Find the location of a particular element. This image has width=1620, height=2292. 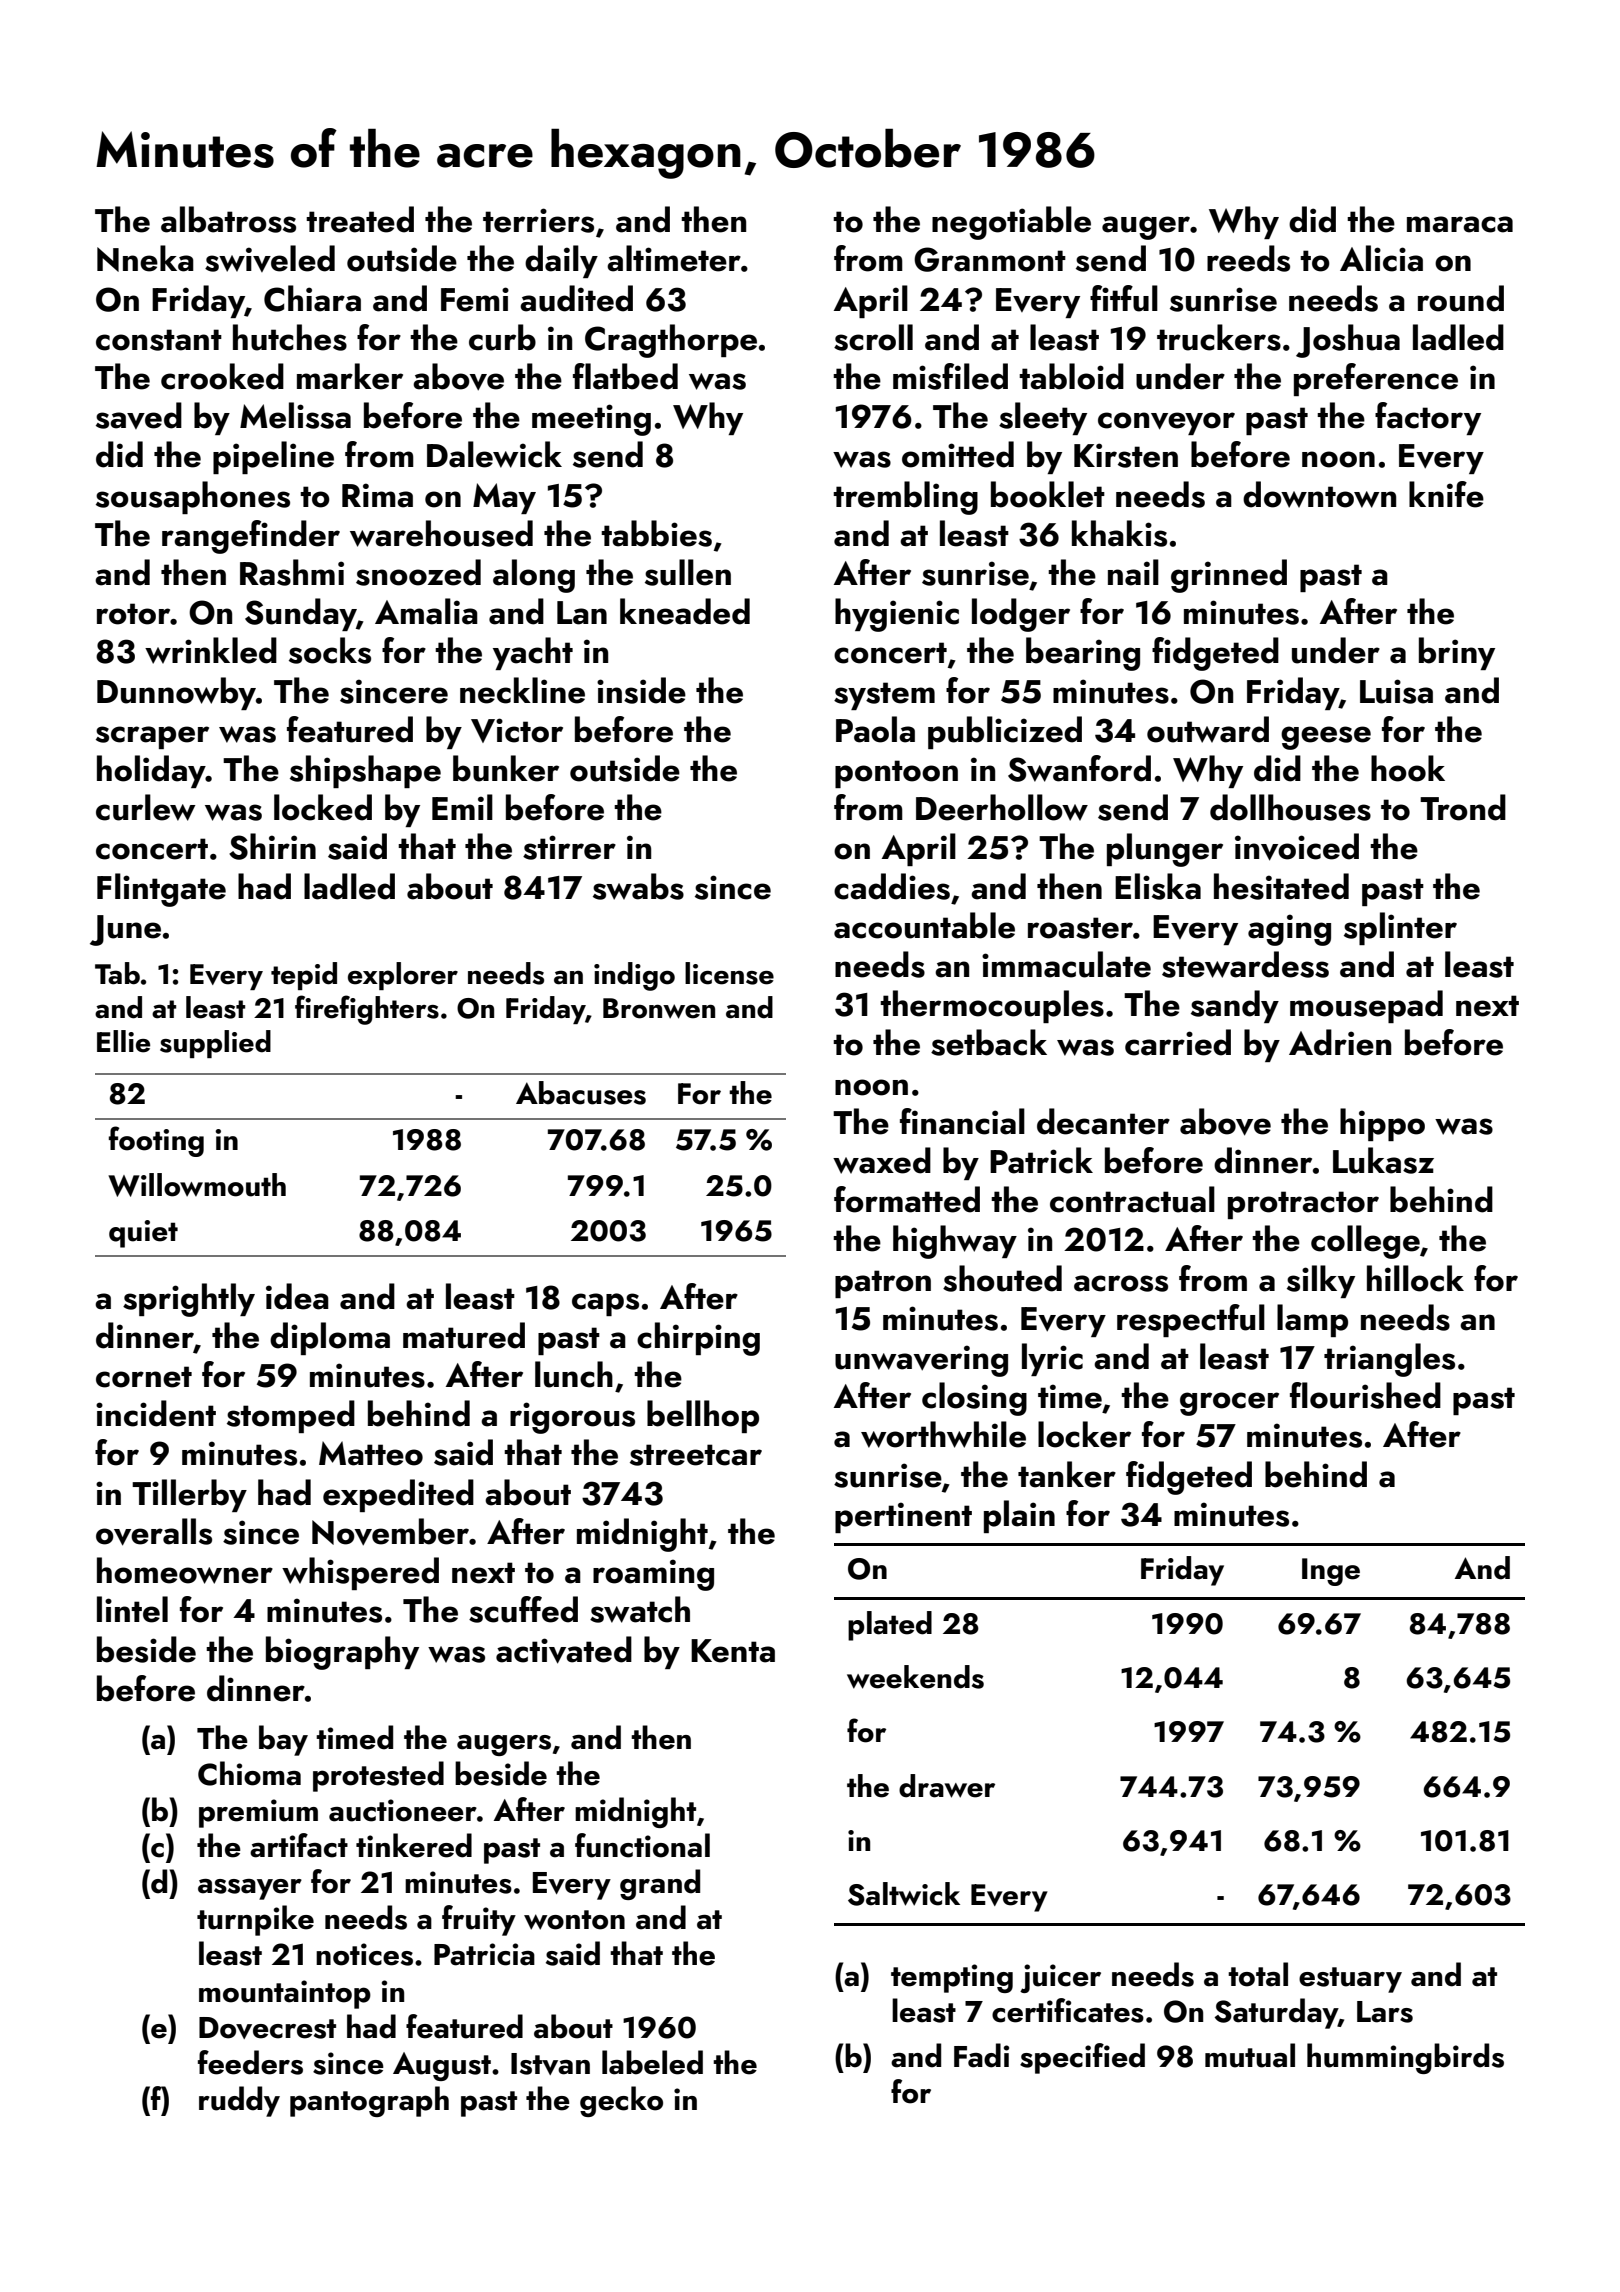

lintel is located at coordinates (132, 1609).
